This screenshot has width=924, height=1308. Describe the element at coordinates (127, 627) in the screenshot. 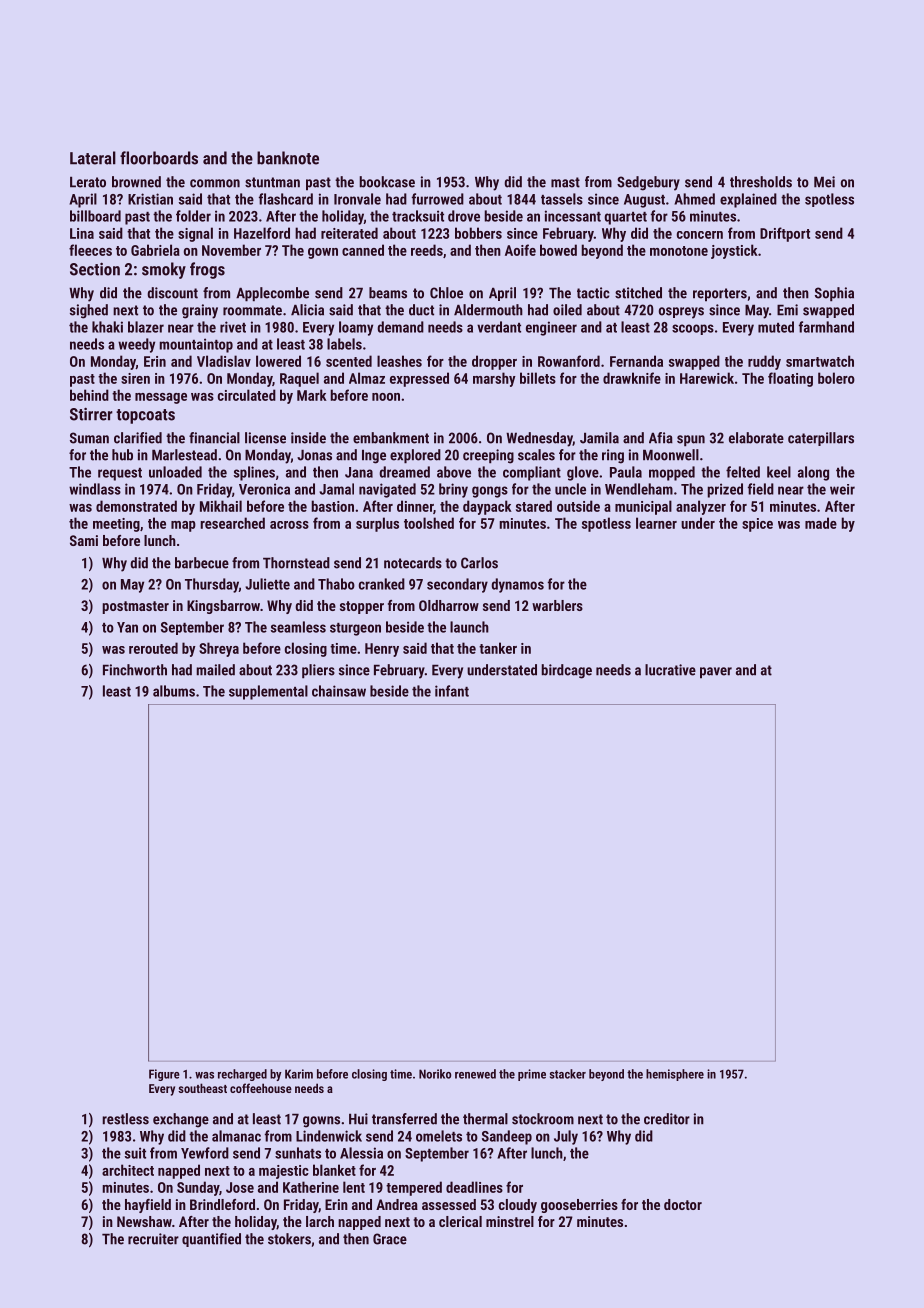

I see `Yan` at that location.
